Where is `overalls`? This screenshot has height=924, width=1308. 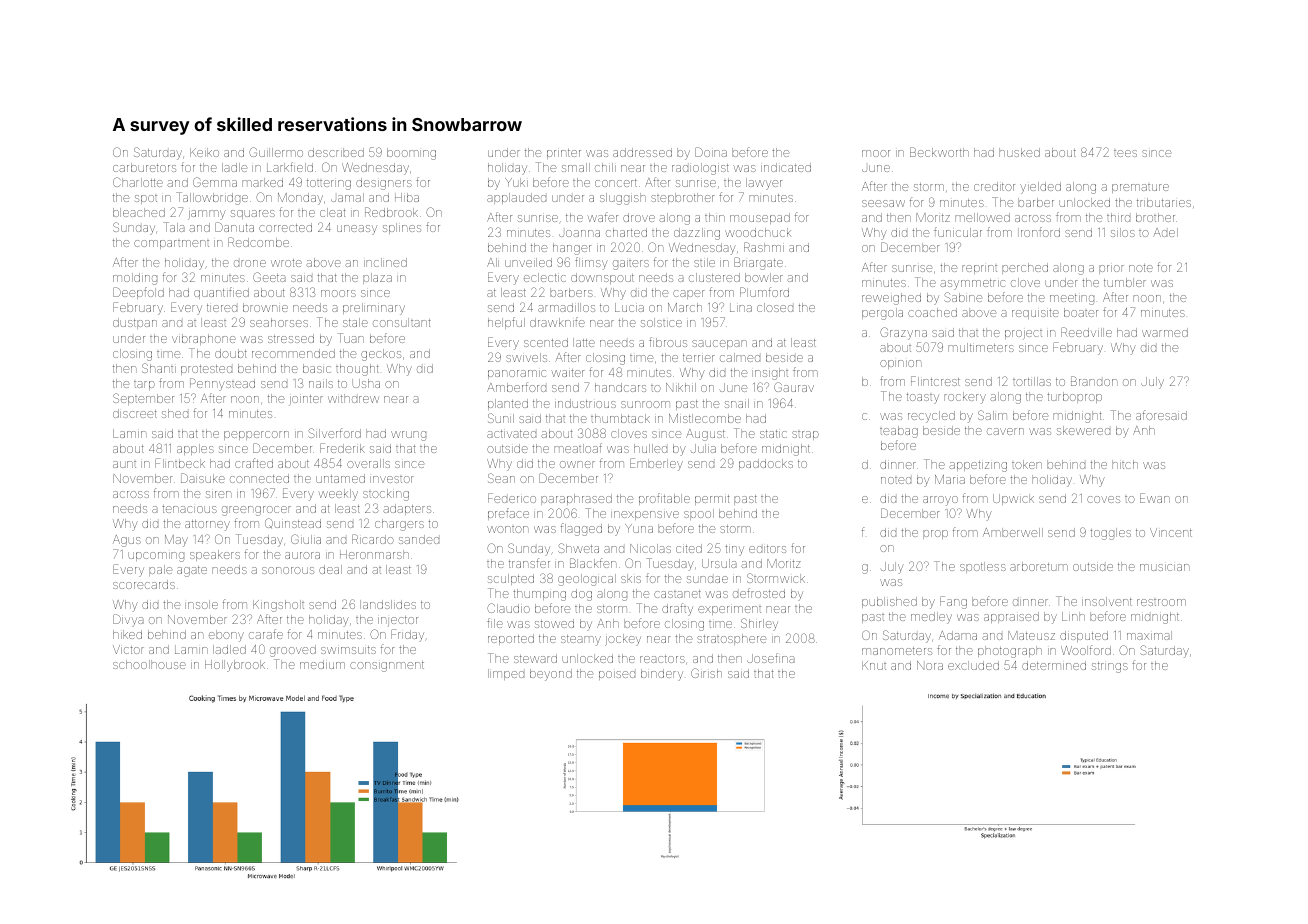 overalls is located at coordinates (368, 463).
